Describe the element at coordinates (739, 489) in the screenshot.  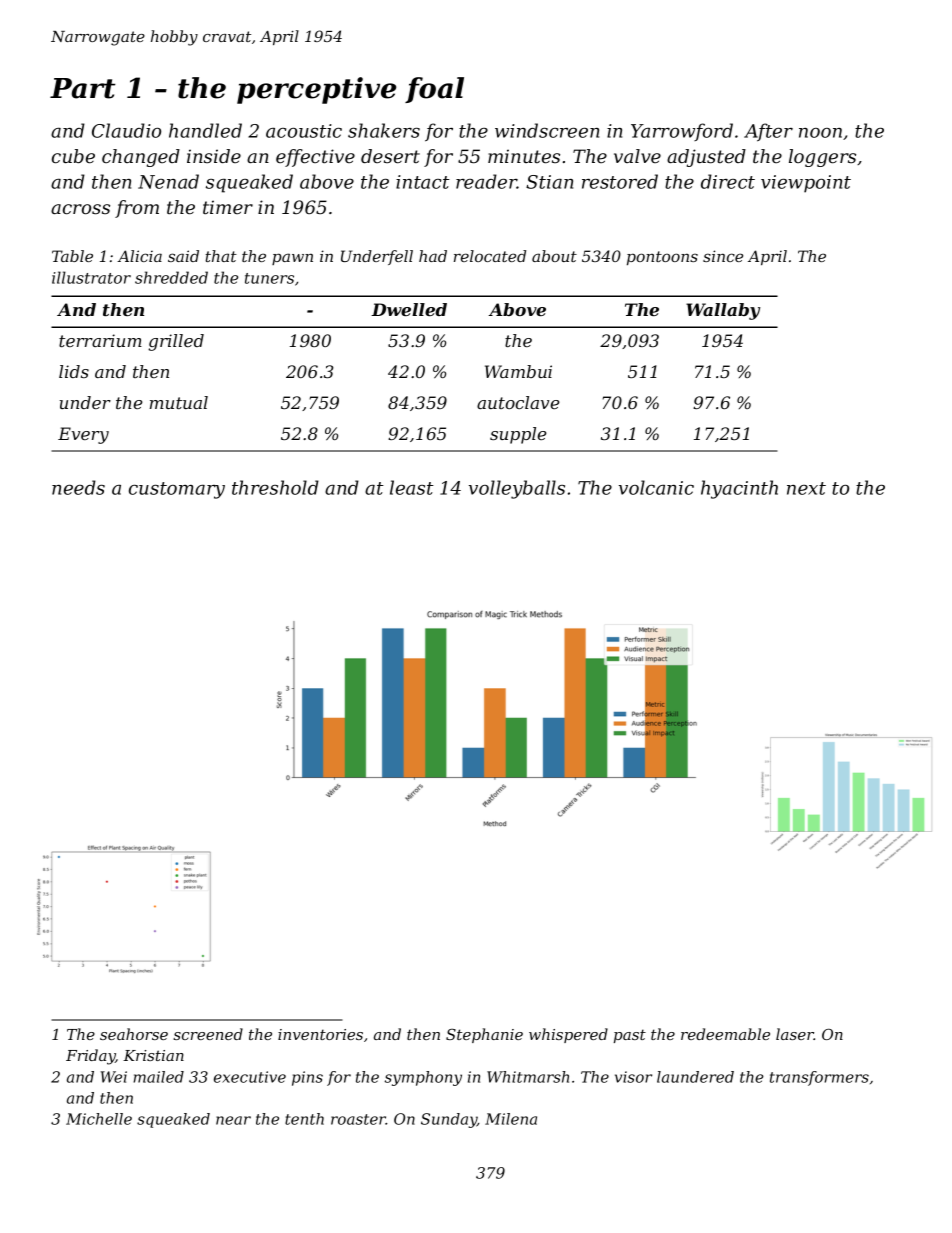
I see `hyacinth` at that location.
